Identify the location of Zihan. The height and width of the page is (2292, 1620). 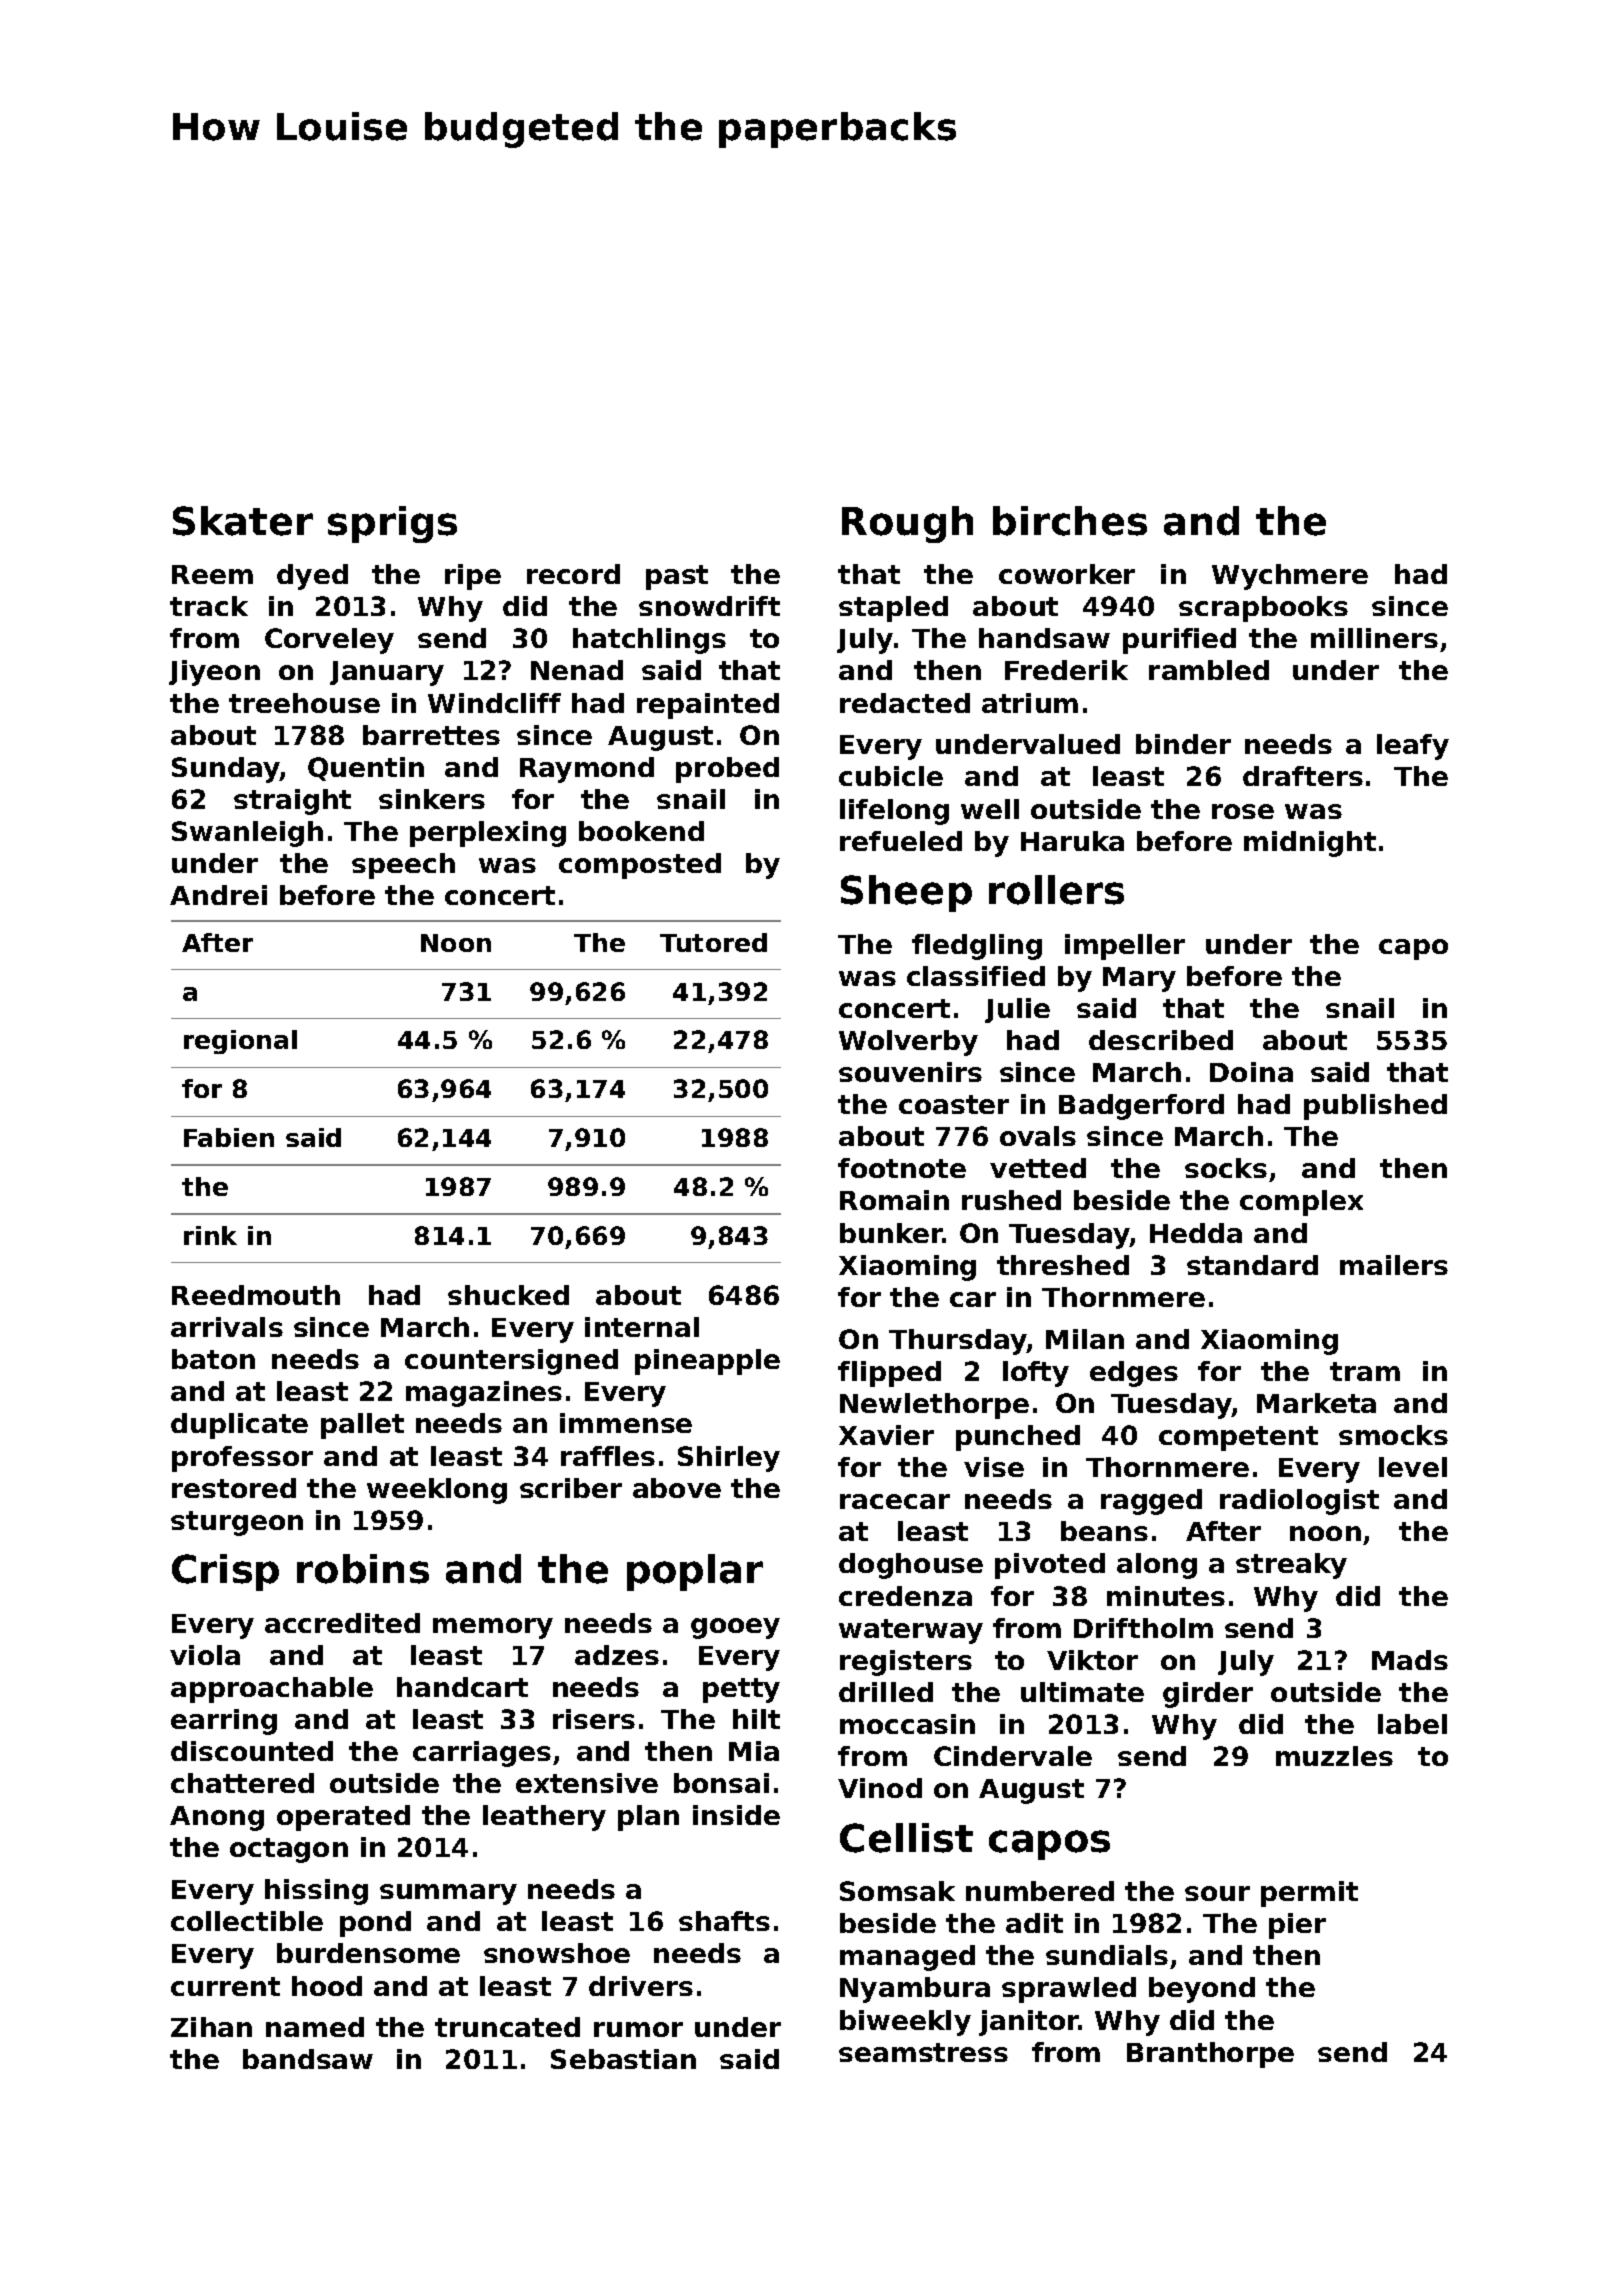
(211, 2027).
